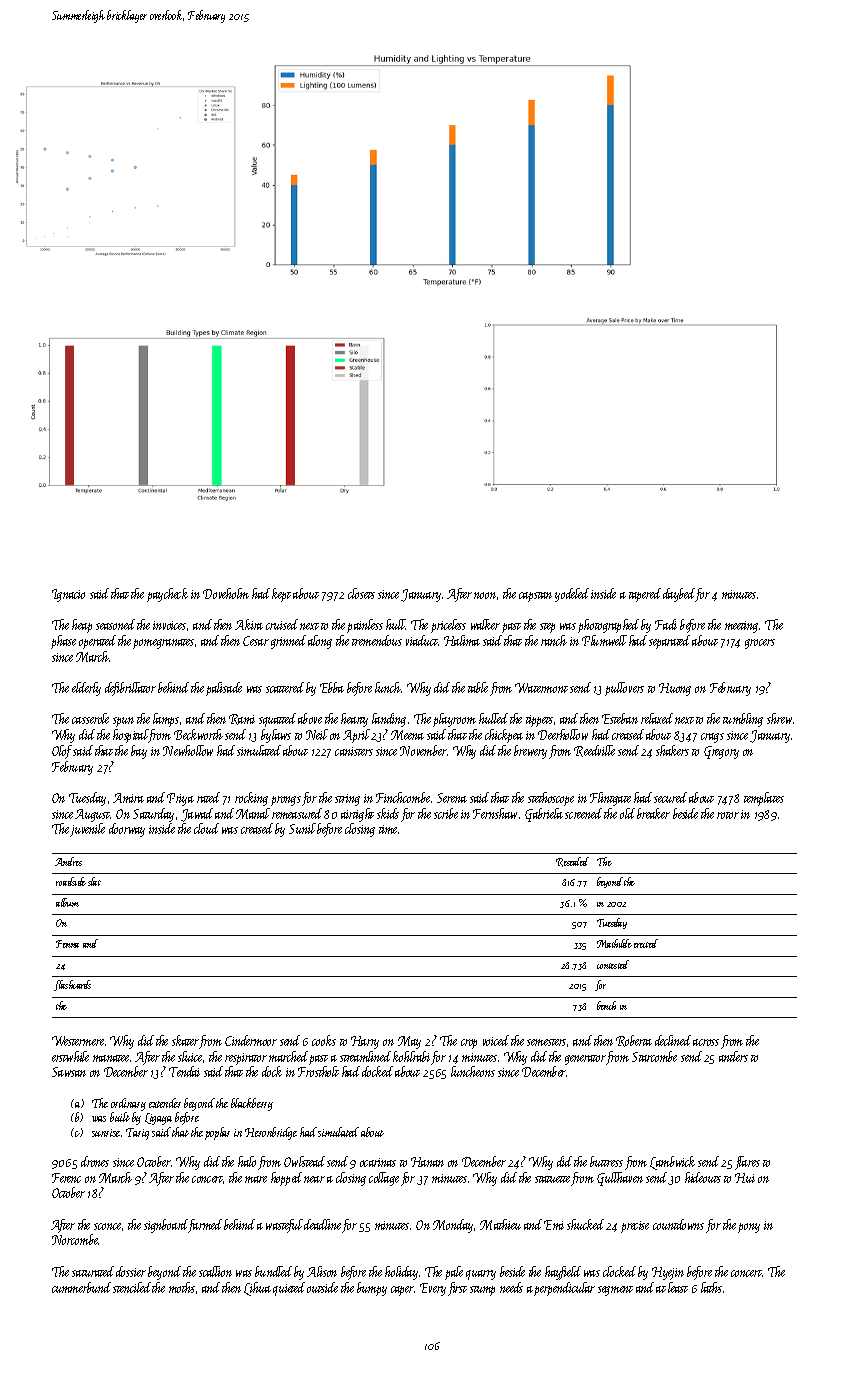 The width and height of the screenshot is (849, 1400). What do you see at coordinates (606, 1005) in the screenshot?
I see `bench` at bounding box center [606, 1005].
